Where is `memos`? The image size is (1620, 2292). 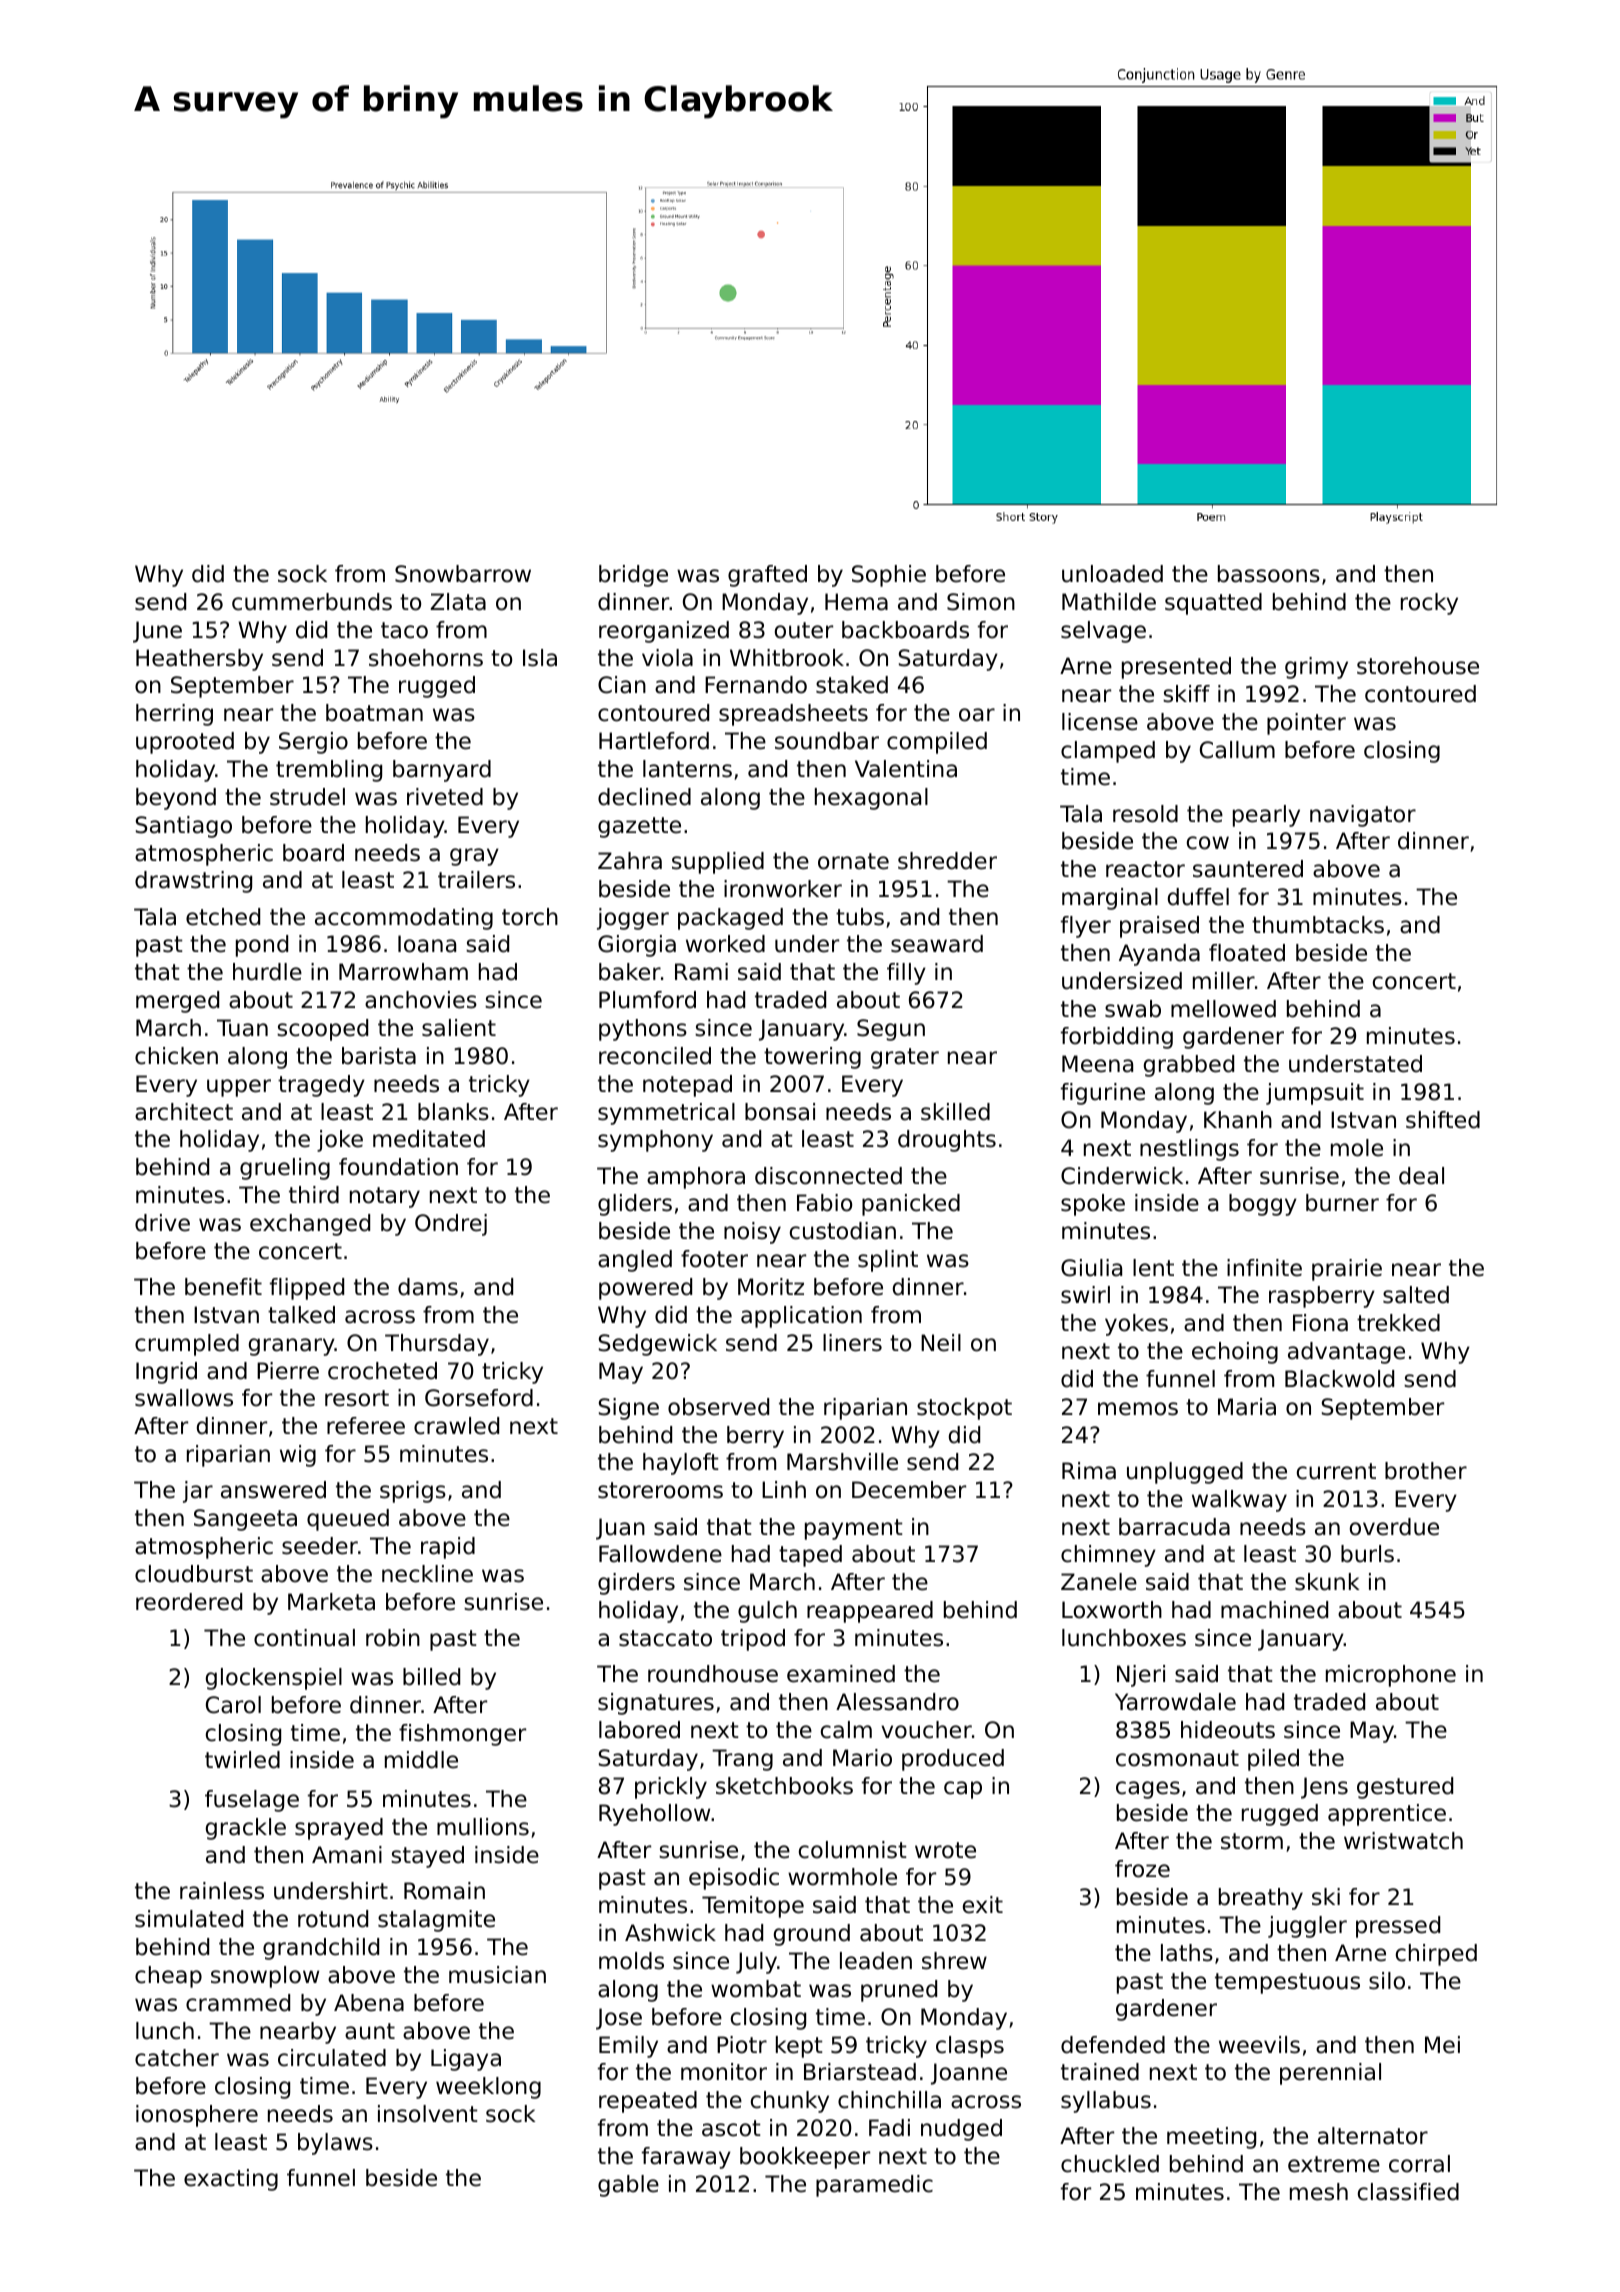
memos is located at coordinates (1138, 1409).
